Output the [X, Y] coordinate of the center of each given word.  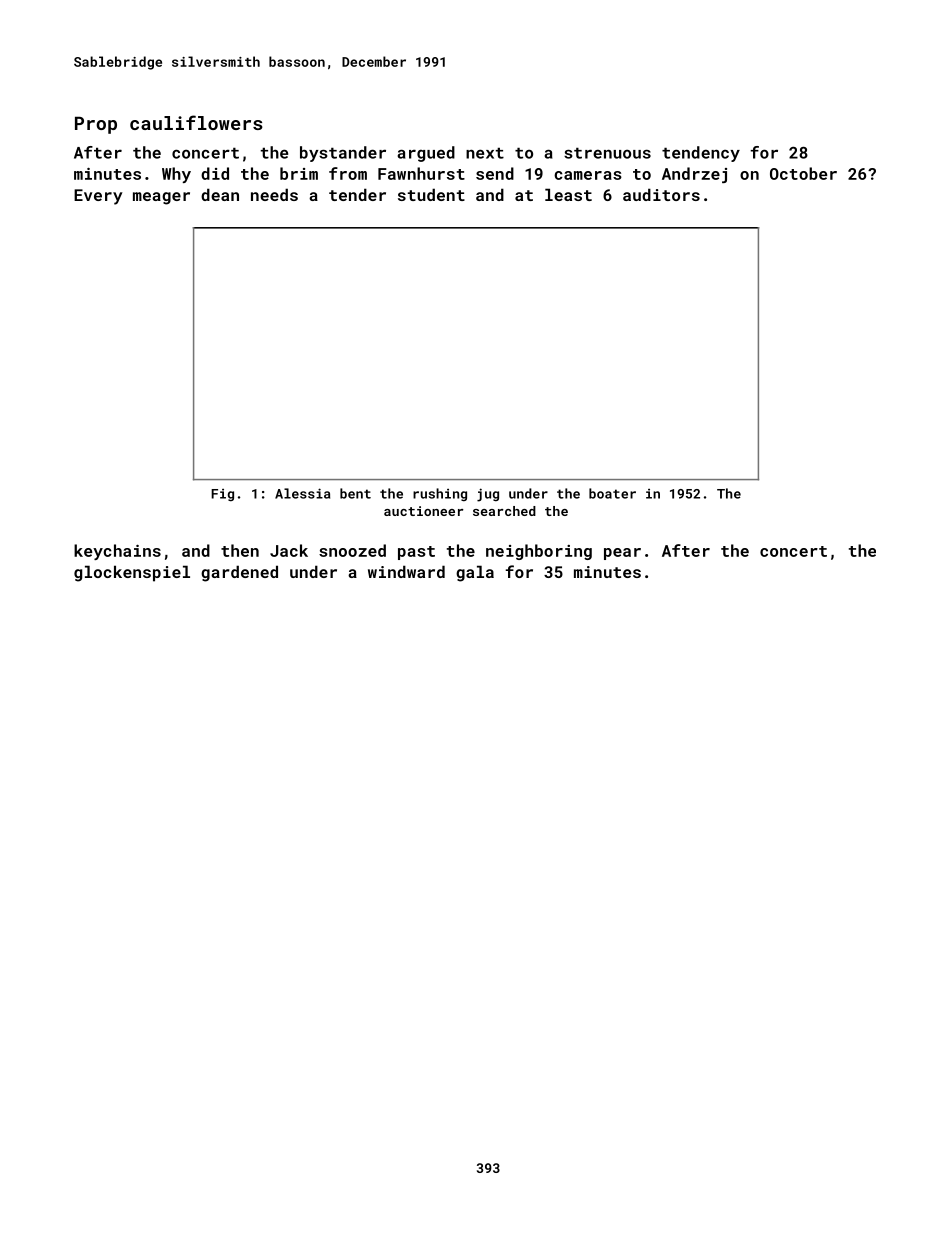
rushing [440, 494]
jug [488, 495]
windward [406, 571]
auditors [661, 194]
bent [355, 493]
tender [357, 194]
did [215, 173]
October [803, 173]
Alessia [302, 493]
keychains [117, 552]
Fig [222, 495]
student [431, 194]
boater [612, 493]
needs [274, 194]
